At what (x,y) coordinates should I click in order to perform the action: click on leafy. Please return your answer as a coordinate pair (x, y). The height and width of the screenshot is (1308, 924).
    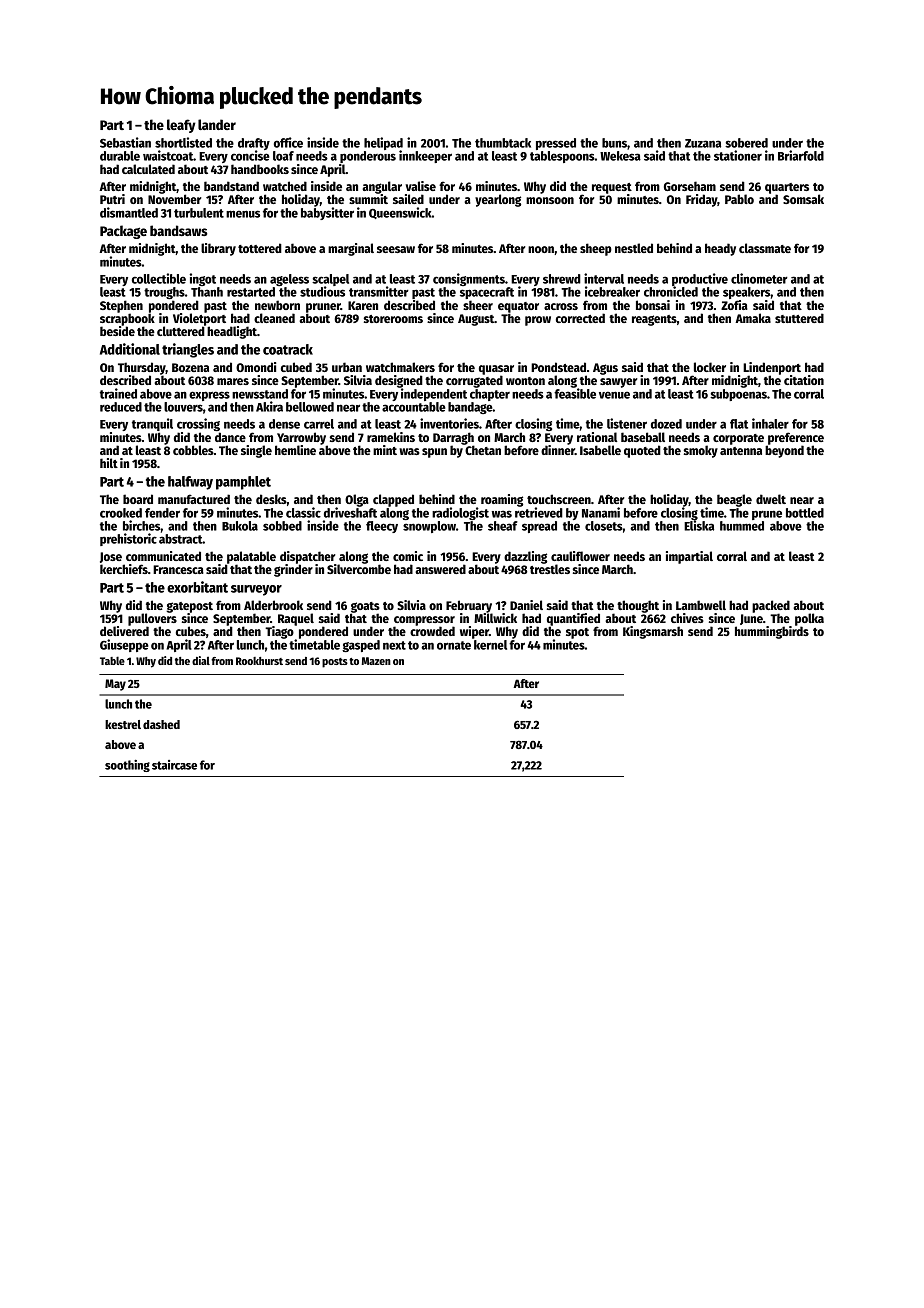
    Looking at the image, I should click on (181, 126).
